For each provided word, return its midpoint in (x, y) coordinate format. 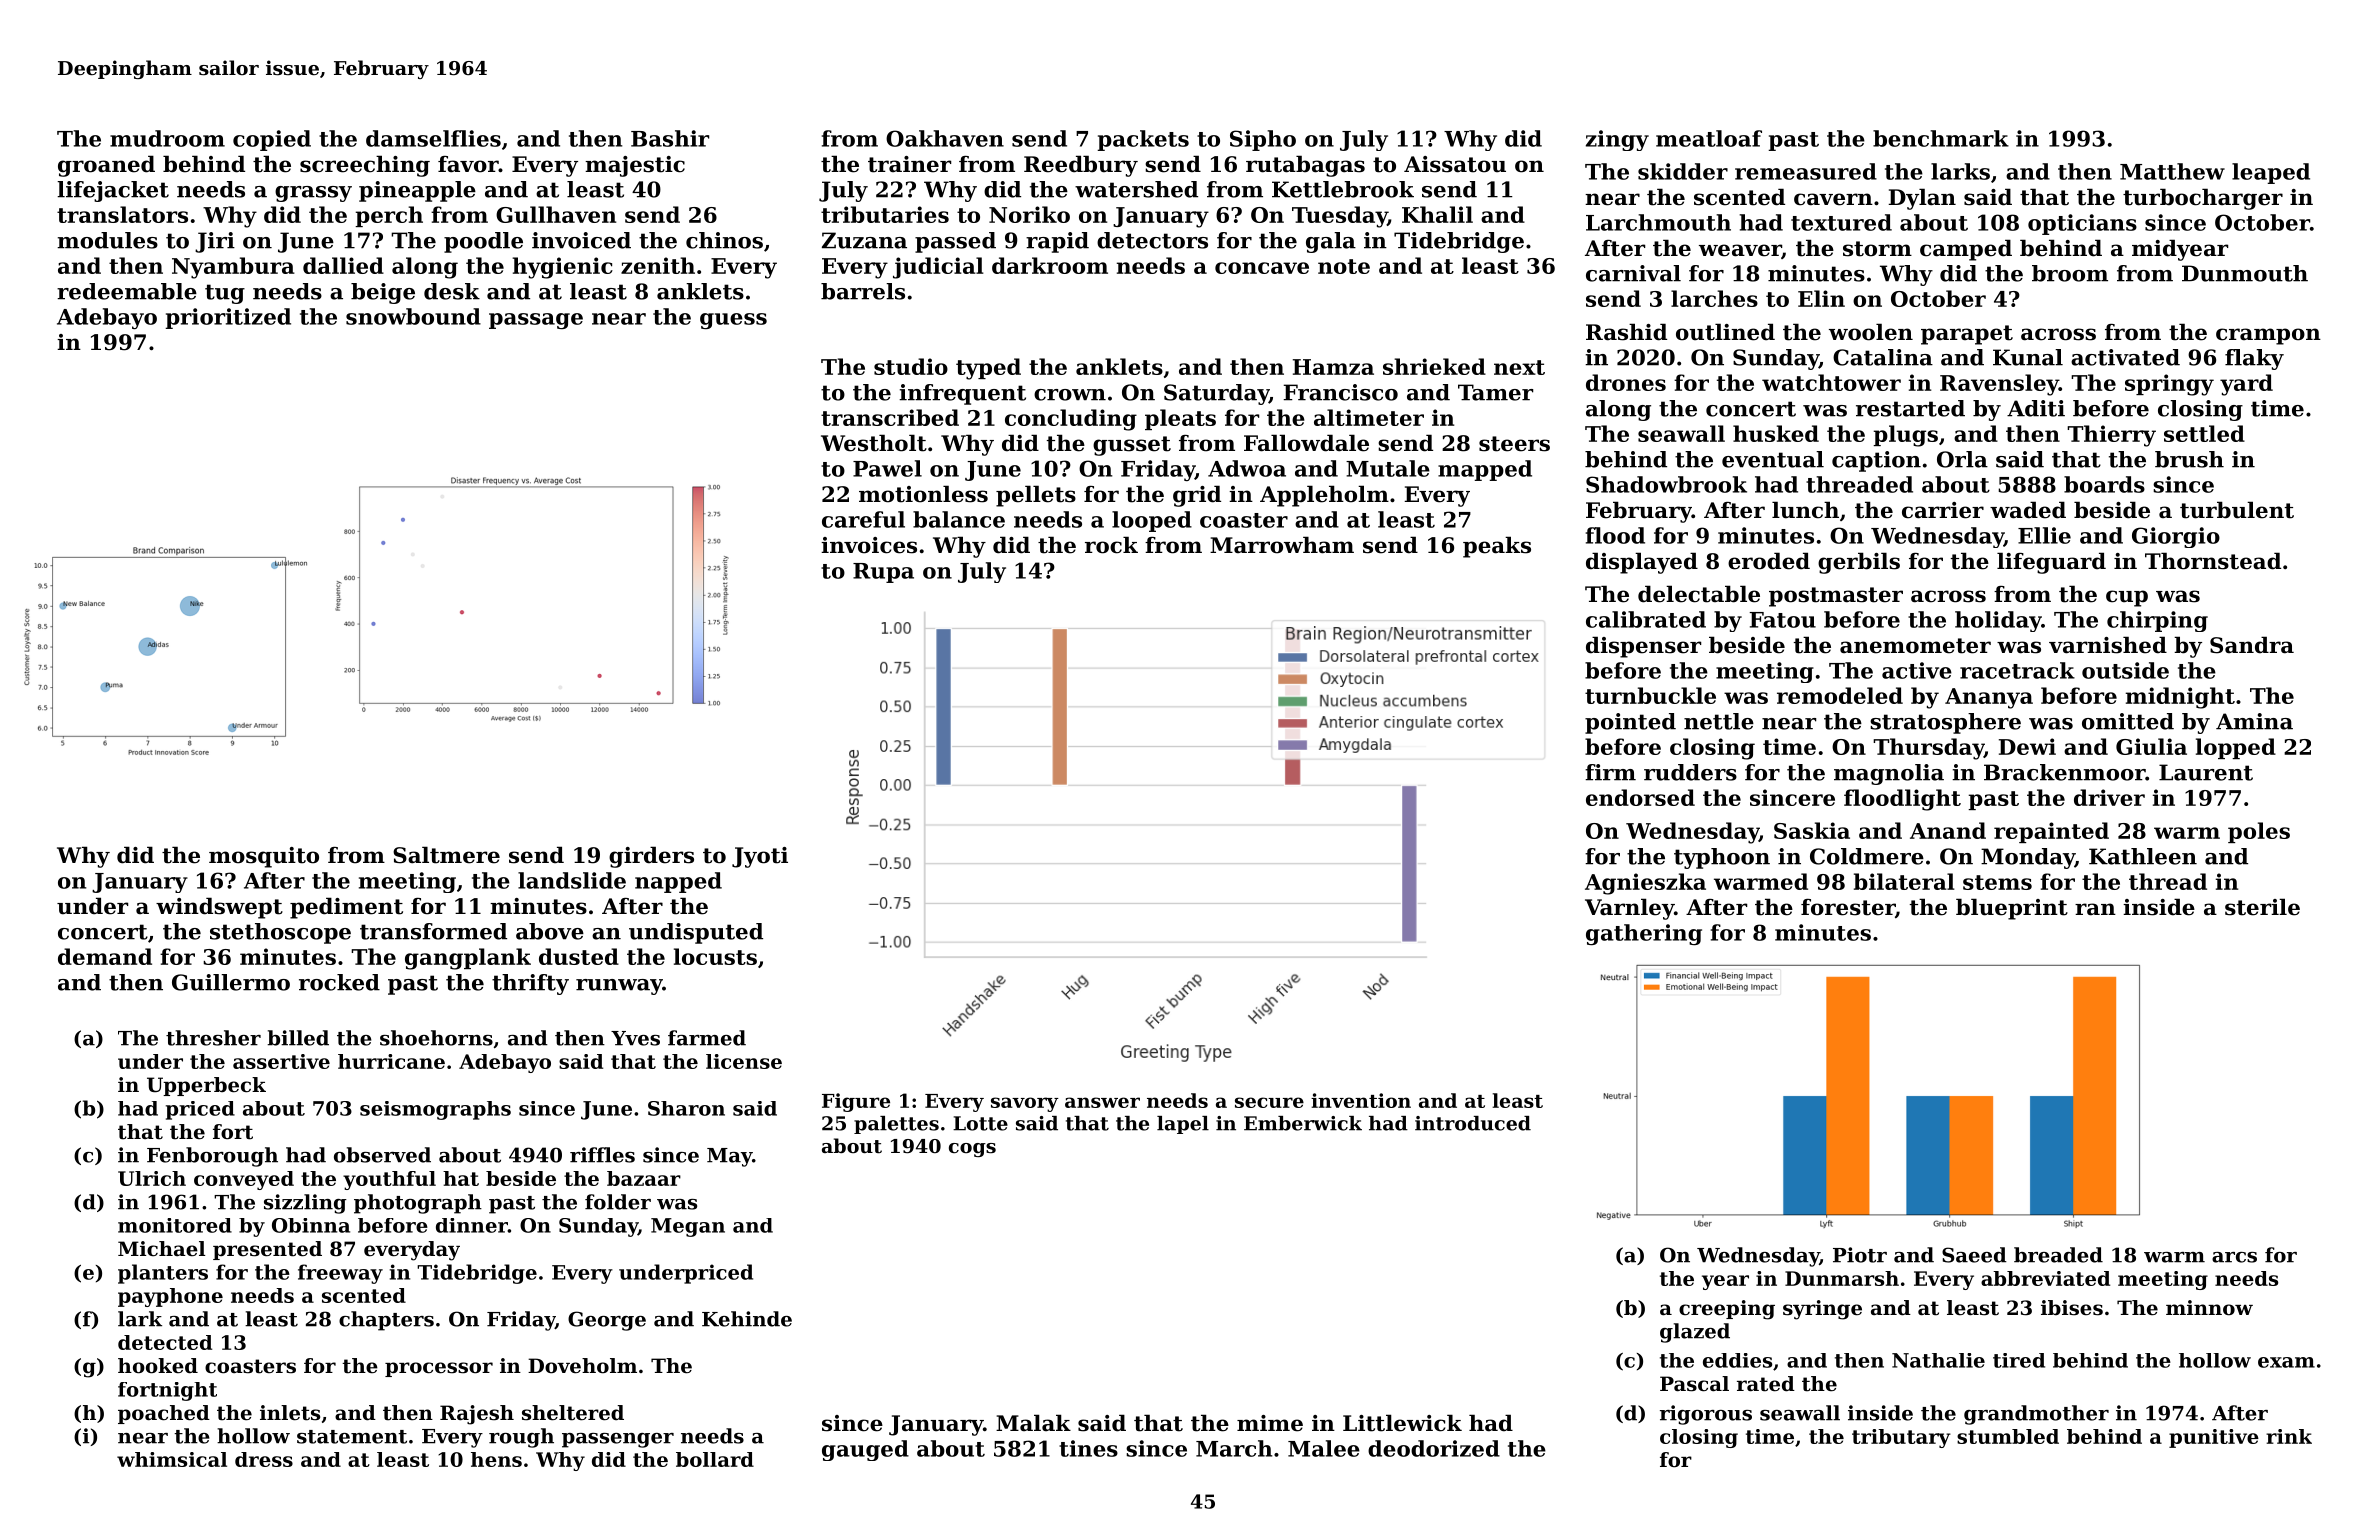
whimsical (172, 1459)
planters (163, 1274)
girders (651, 857)
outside (2125, 670)
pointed (1630, 723)
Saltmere (446, 855)
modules (107, 240)
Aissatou (1455, 164)
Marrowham (1282, 545)
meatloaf (1709, 138)
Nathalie (1938, 1360)
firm (1610, 772)
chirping (2157, 621)
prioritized (228, 318)
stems (1997, 882)
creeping (1727, 1310)
